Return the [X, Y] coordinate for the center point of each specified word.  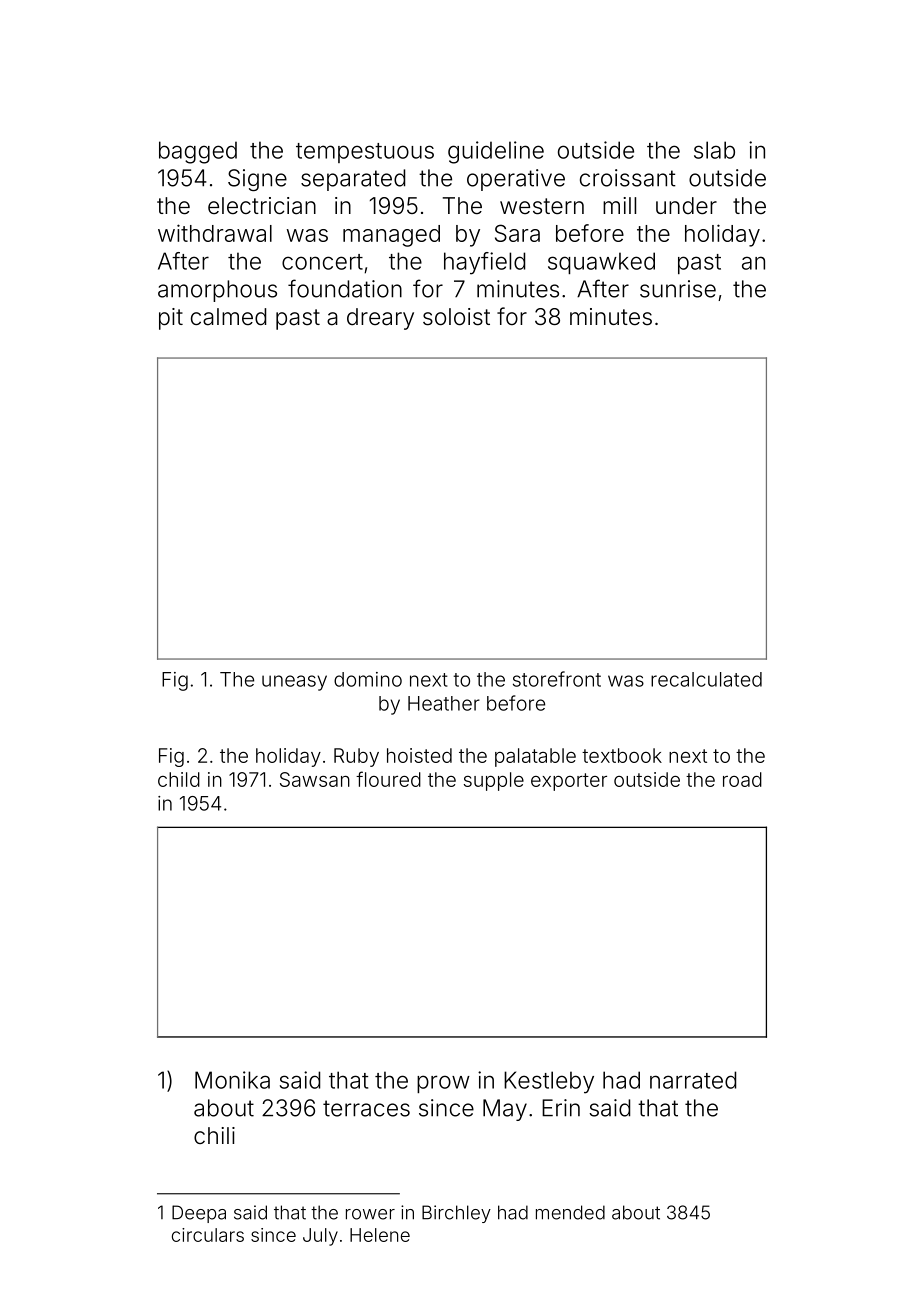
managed [391, 236]
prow [443, 1084]
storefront [557, 679]
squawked [601, 263]
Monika [232, 1080]
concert [322, 262]
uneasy [294, 683]
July [320, 1237]
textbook [622, 755]
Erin [561, 1108]
